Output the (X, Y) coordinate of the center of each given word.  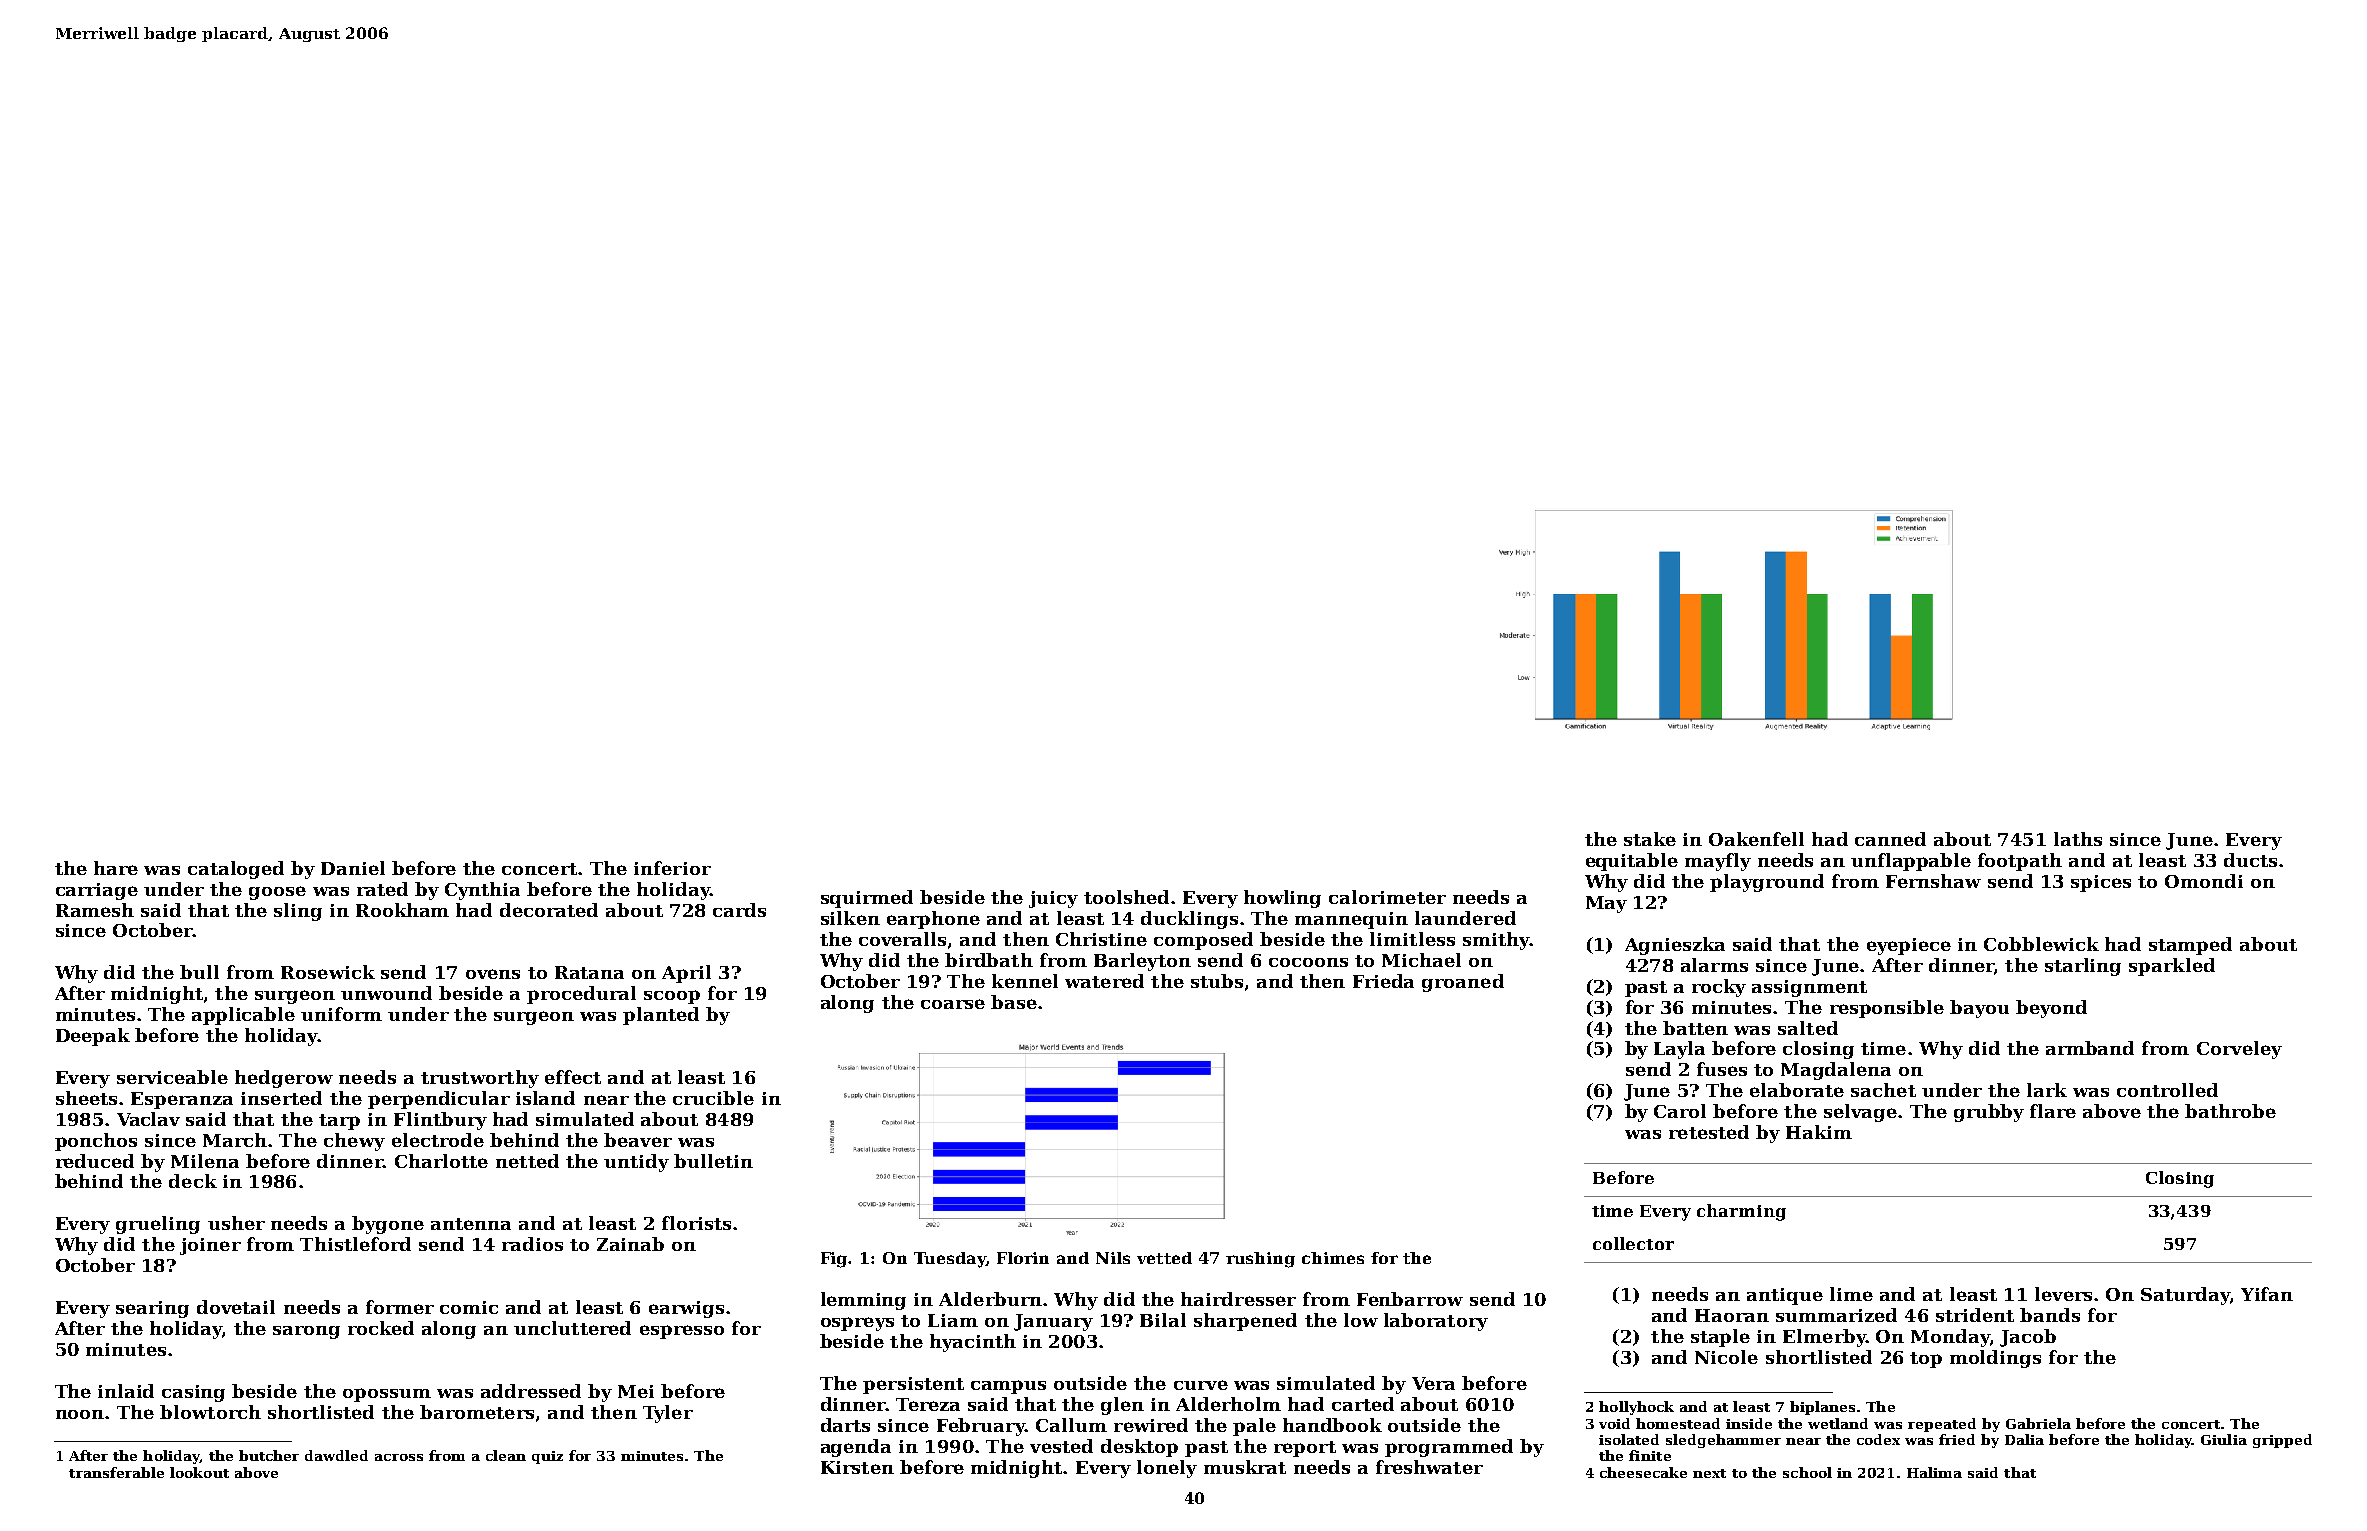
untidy (636, 1163)
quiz (547, 1457)
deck (193, 1181)
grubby (1989, 1113)
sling (298, 912)
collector (1633, 1243)
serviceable (172, 1077)
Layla (1679, 1050)
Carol (1680, 1111)
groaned (1463, 983)
